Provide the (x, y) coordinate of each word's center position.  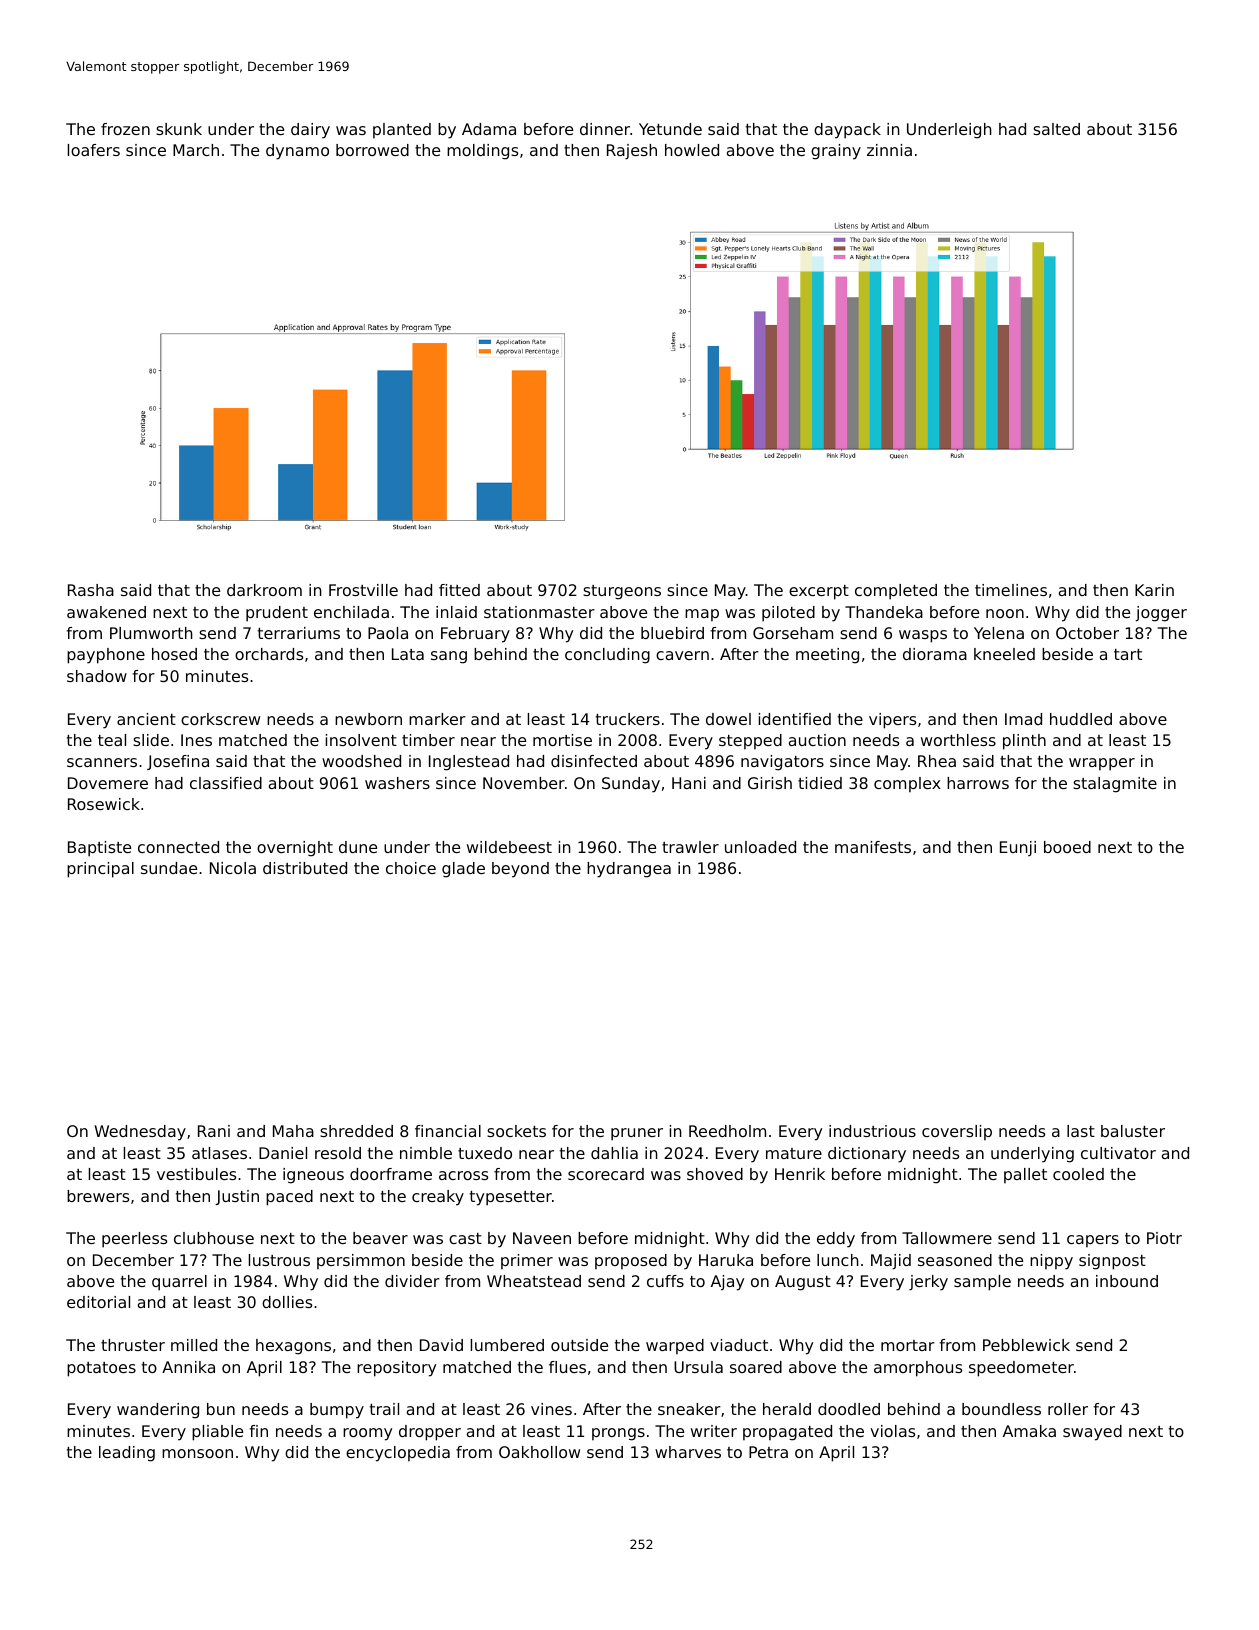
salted (1056, 129)
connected (178, 847)
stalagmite (1115, 785)
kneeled (1004, 654)
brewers (98, 1196)
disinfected (594, 761)
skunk (179, 129)
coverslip (957, 1132)
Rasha (91, 590)
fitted (459, 590)
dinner (605, 129)
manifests (873, 847)
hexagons (293, 1347)
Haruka (726, 1260)
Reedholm (727, 1131)
